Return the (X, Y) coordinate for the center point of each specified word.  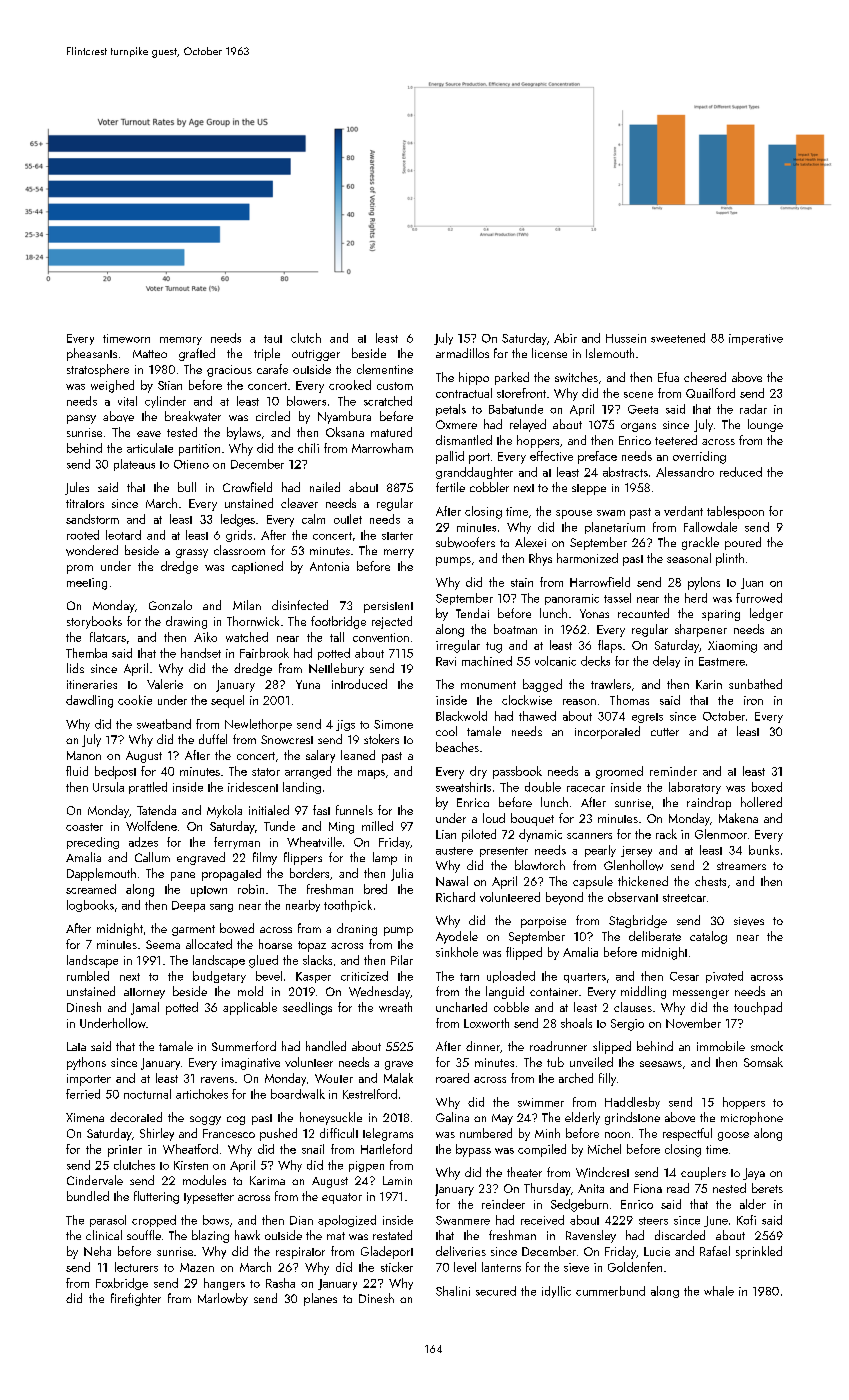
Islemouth (610, 353)
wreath (395, 1007)
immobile (721, 1046)
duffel (213, 739)
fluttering (156, 1197)
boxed (767, 787)
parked (512, 378)
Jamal (145, 1008)
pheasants (92, 354)
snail (313, 1149)
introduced (359, 684)
